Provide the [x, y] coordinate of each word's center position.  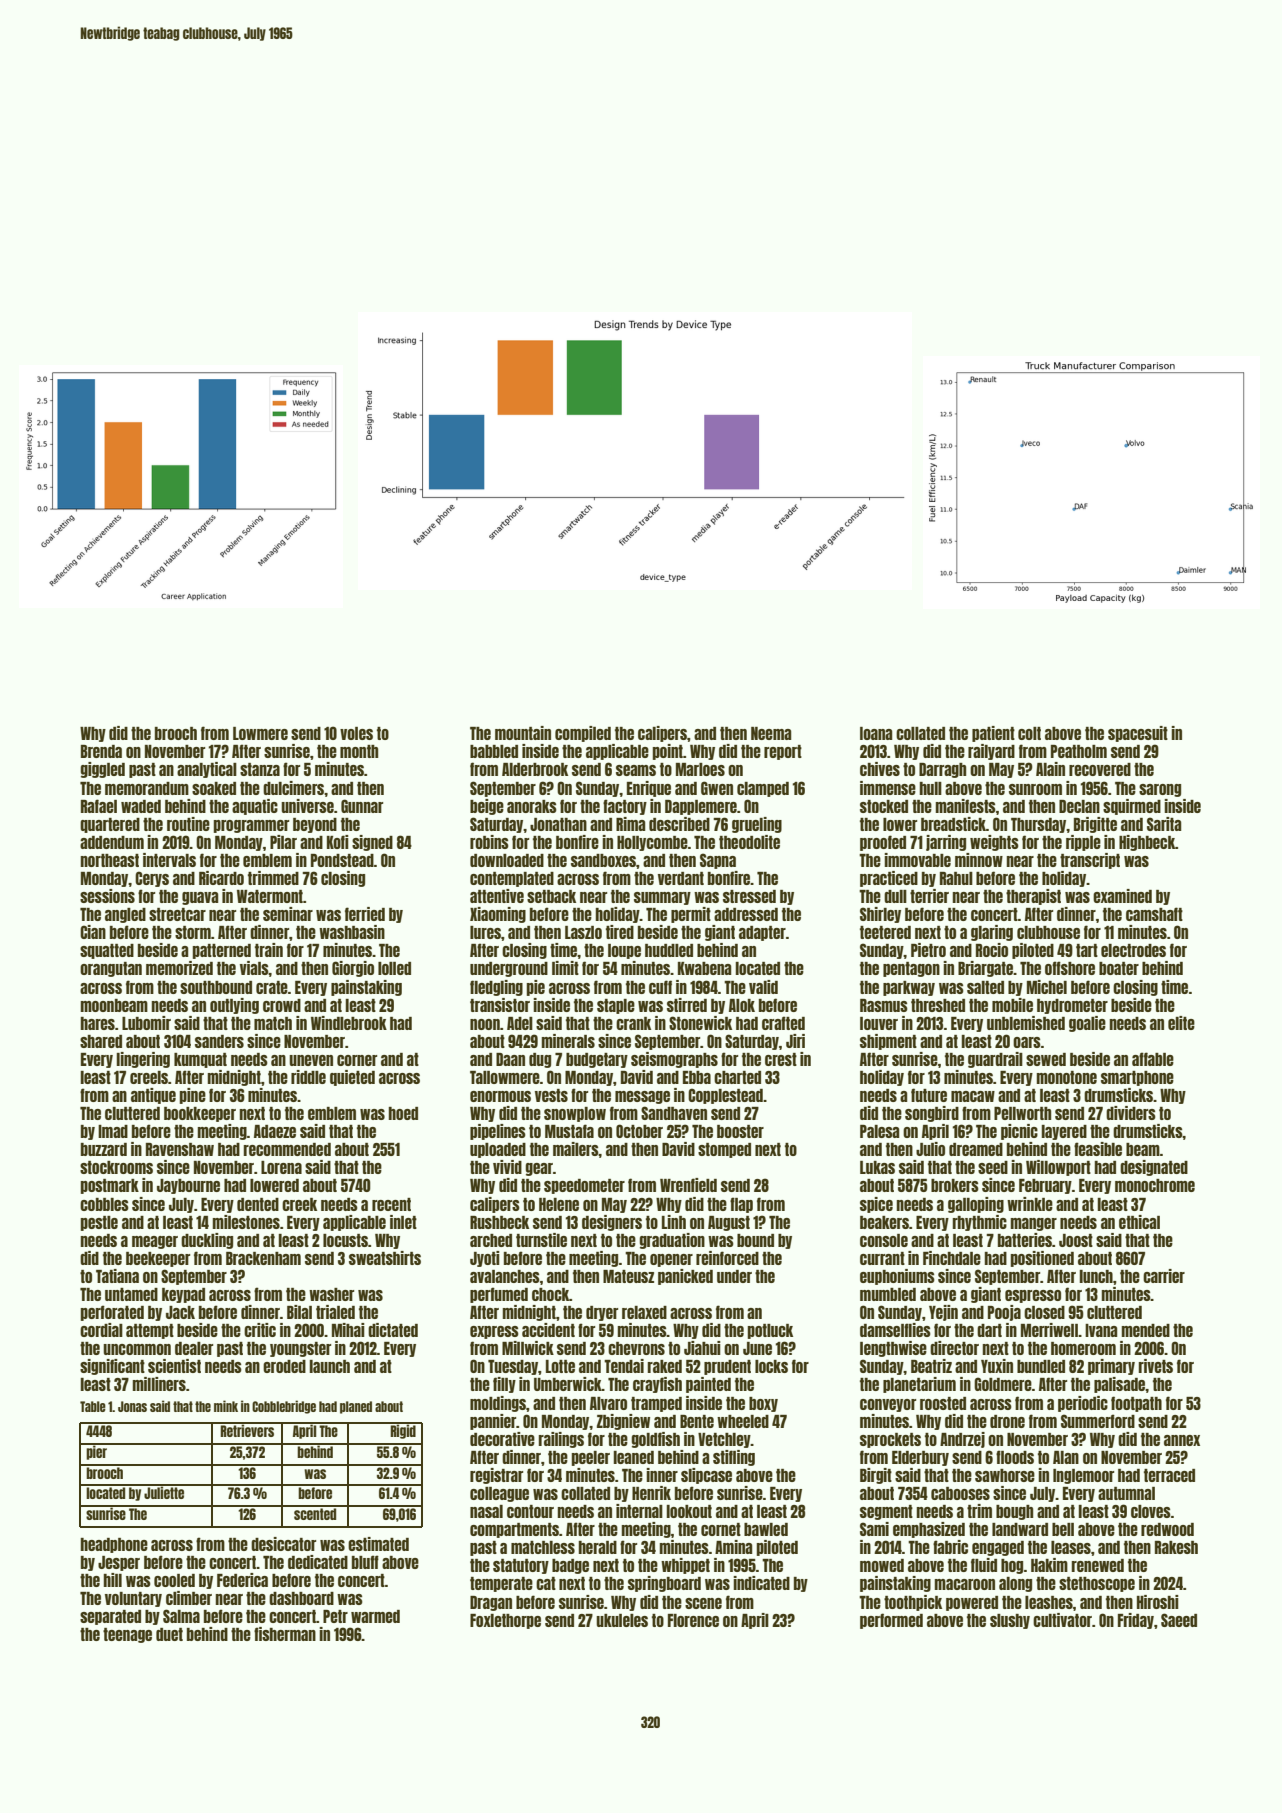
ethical [1139, 1222]
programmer [251, 826]
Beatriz [931, 1366]
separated [110, 1617]
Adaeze [275, 1131]
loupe [624, 951]
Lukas [877, 1167]
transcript [1090, 861]
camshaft [1154, 914]
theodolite [749, 842]
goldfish [655, 1440]
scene [703, 1603]
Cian [93, 932]
